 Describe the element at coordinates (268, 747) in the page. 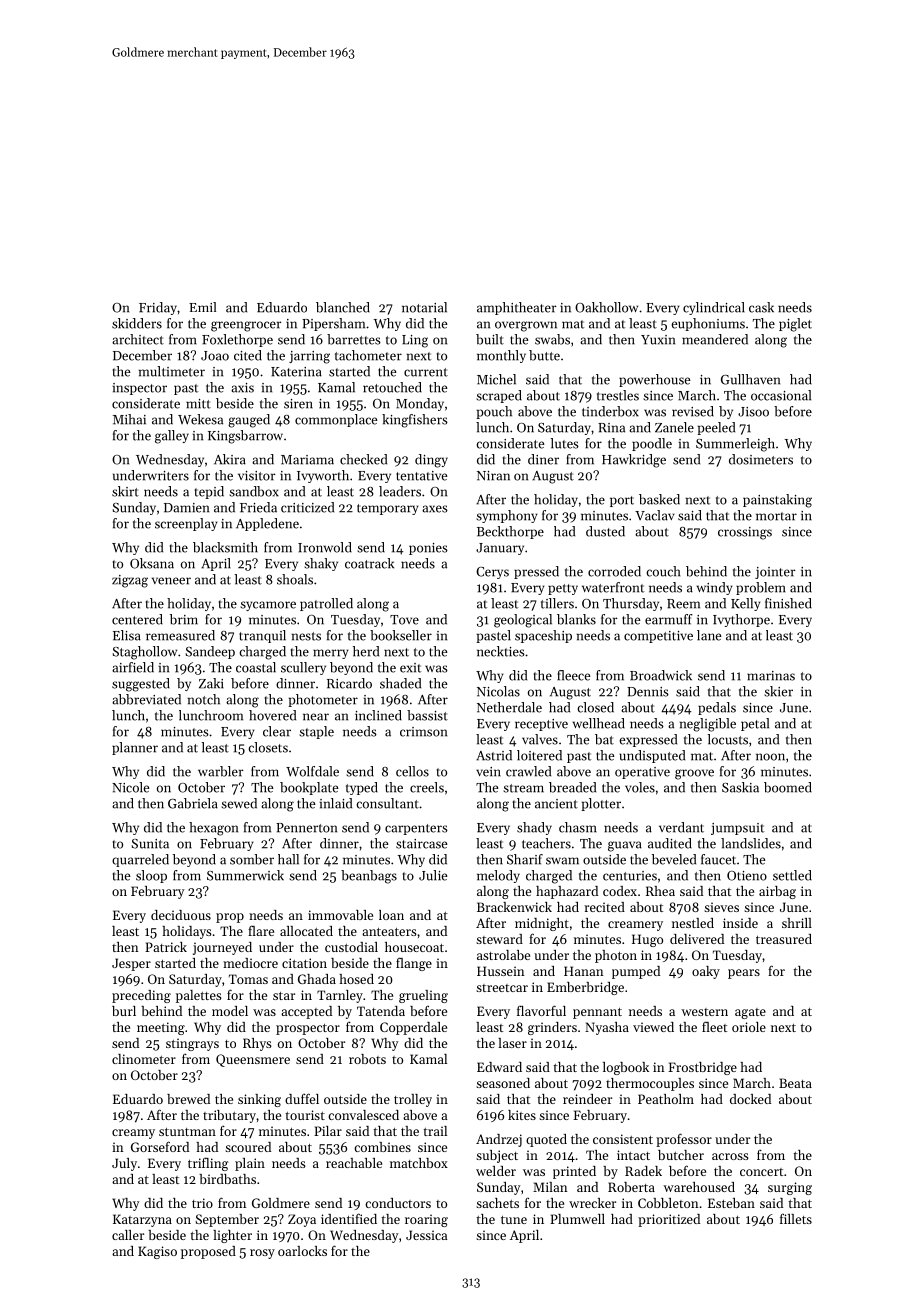

I see `closets` at that location.
